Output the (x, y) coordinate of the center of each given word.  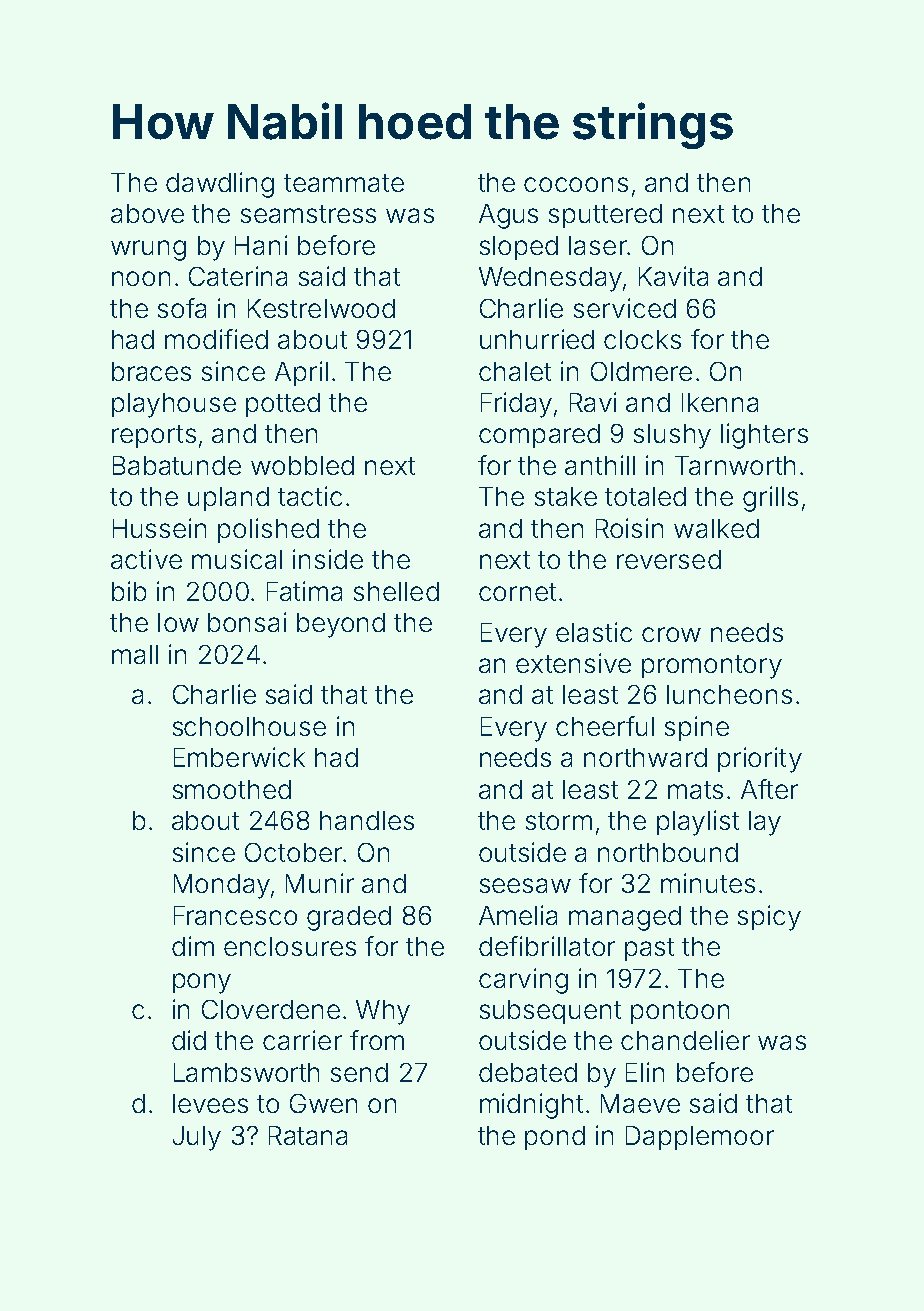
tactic (310, 496)
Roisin (629, 528)
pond (555, 1138)
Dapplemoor (700, 1138)
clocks (642, 339)
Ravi (593, 402)
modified (216, 339)
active (146, 559)
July (197, 1138)
